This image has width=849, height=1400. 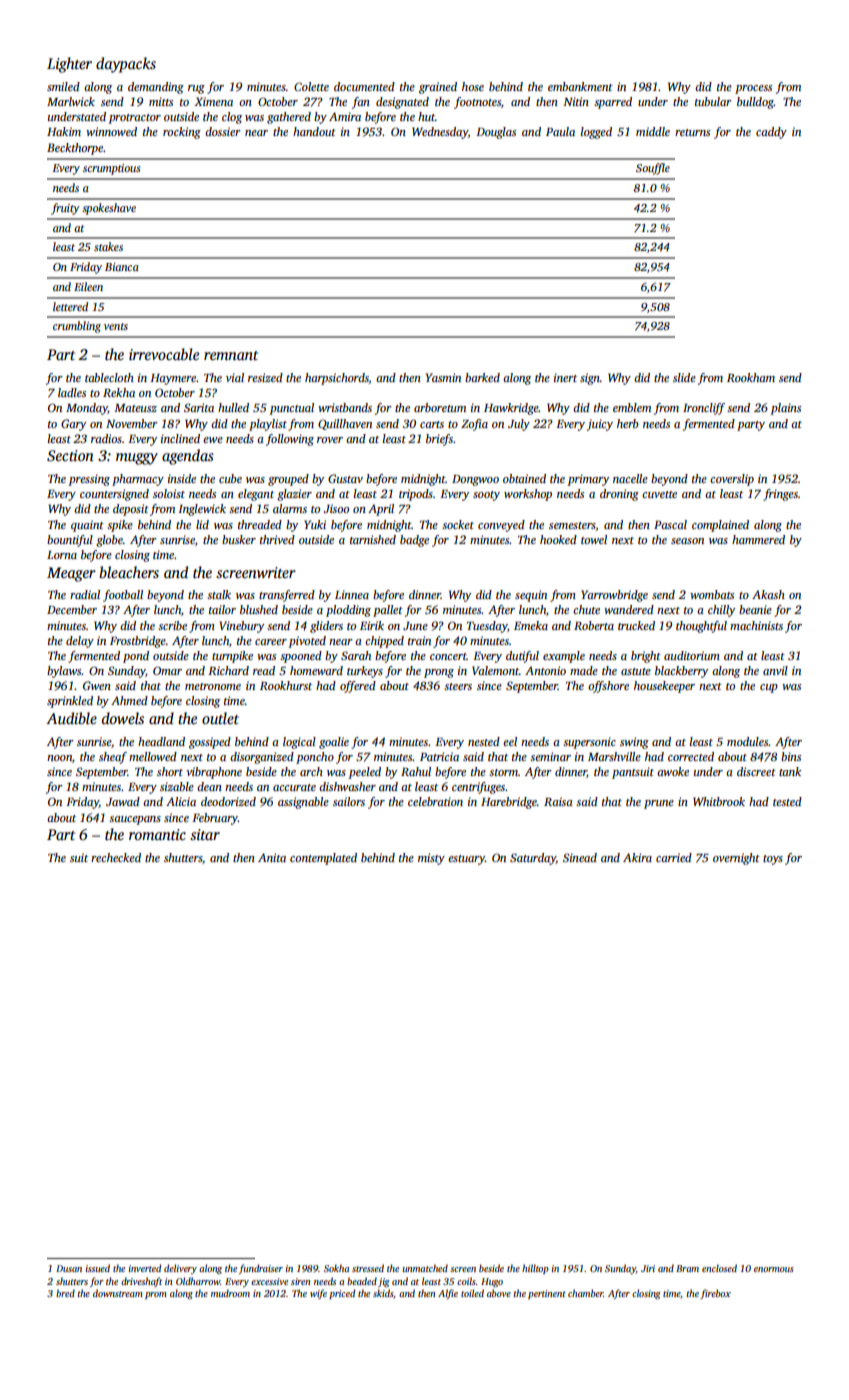 What do you see at coordinates (440, 407) in the image?
I see `arboretum` at bounding box center [440, 407].
